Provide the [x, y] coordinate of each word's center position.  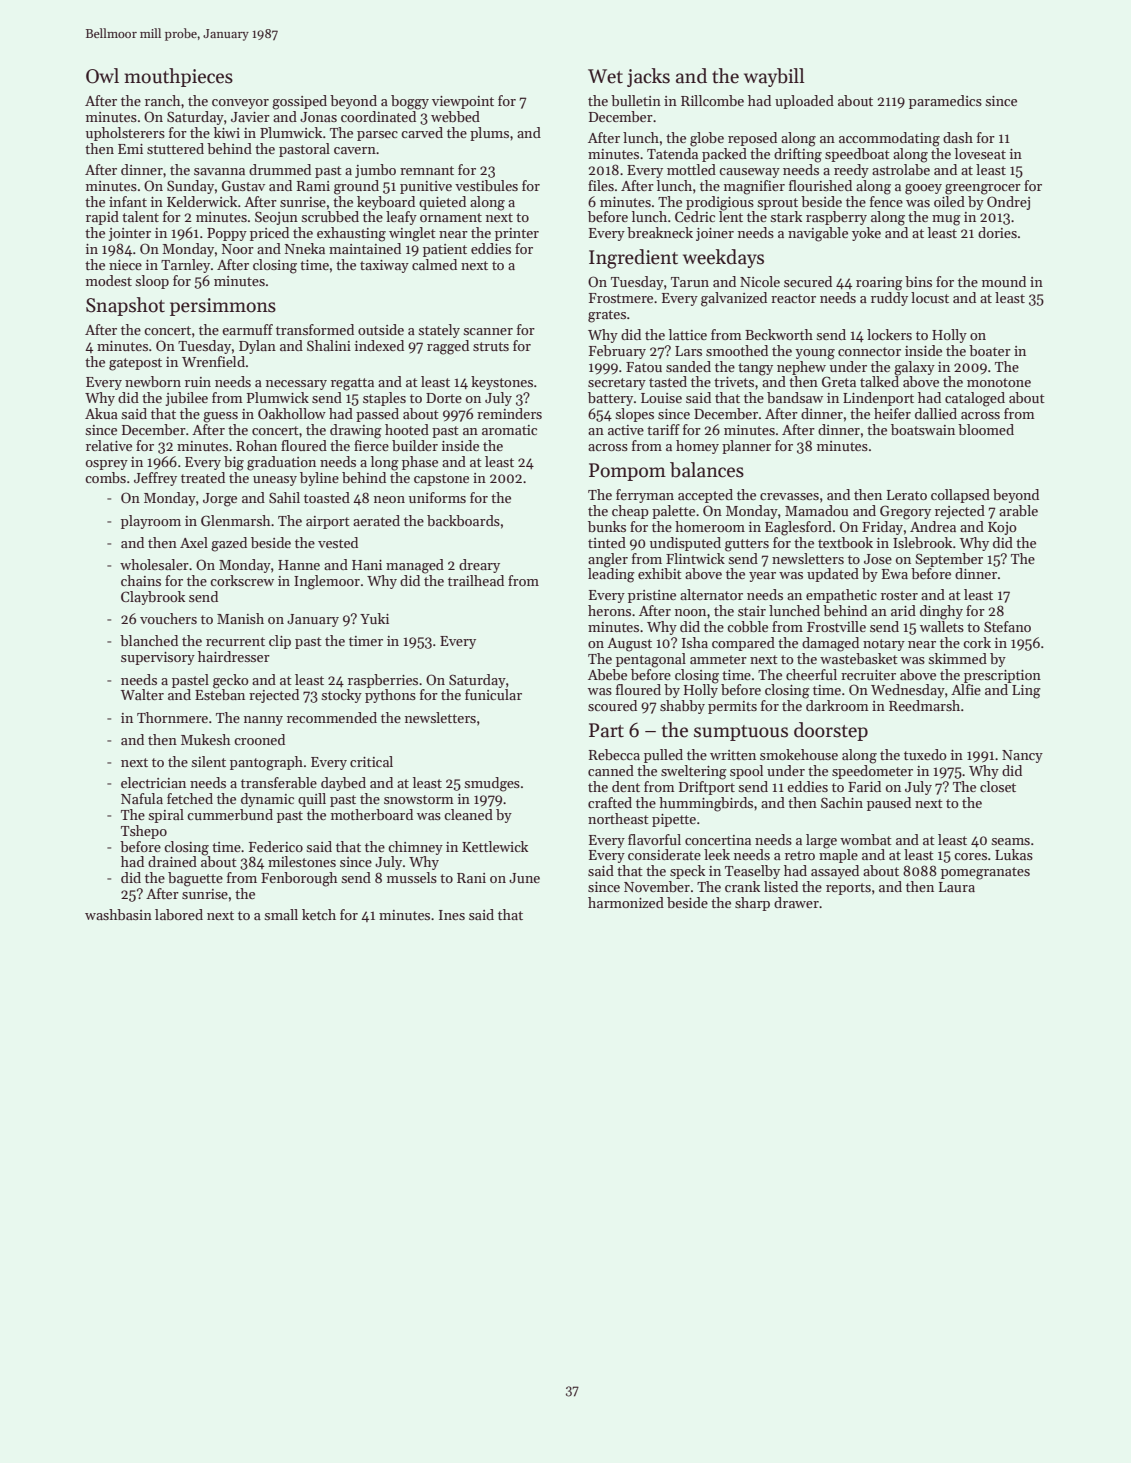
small [281, 914]
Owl [102, 76]
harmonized [626, 902]
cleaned [468, 814]
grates [607, 316]
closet [998, 786]
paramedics [945, 102]
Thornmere [172, 717]
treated [203, 477]
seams [1010, 841]
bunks [607, 526]
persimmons [223, 307]
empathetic [841, 596]
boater [990, 350]
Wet [605, 76]
